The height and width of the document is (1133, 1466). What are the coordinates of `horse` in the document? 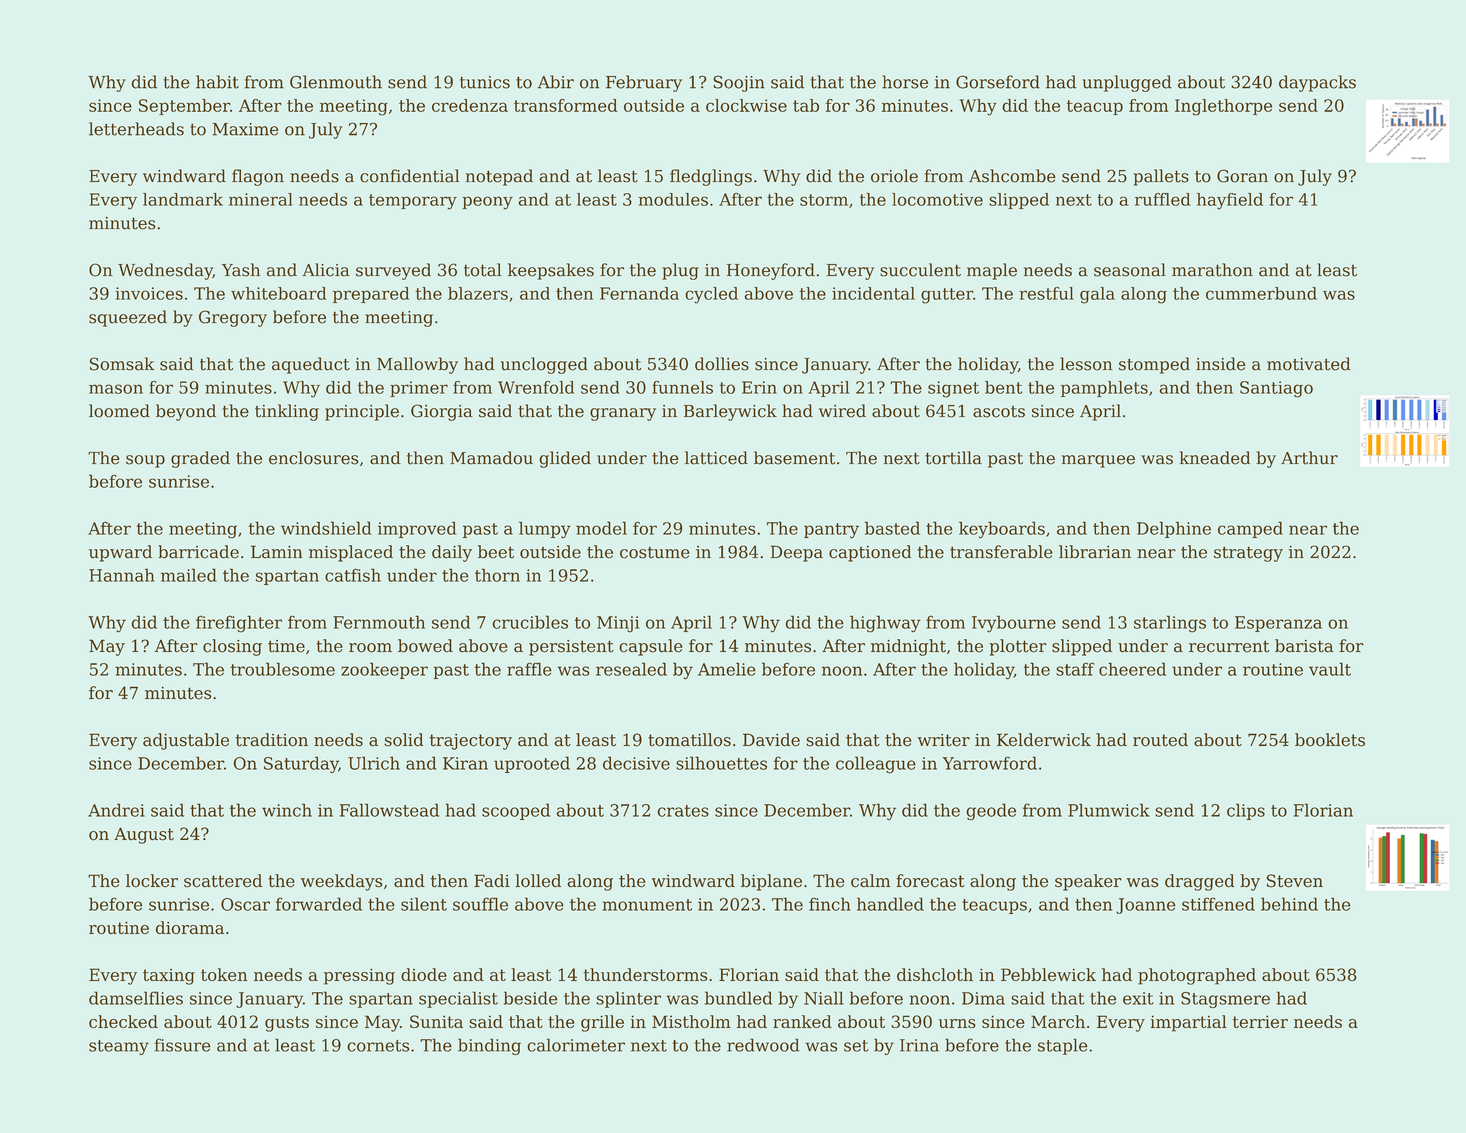 It's located at (905, 82).
